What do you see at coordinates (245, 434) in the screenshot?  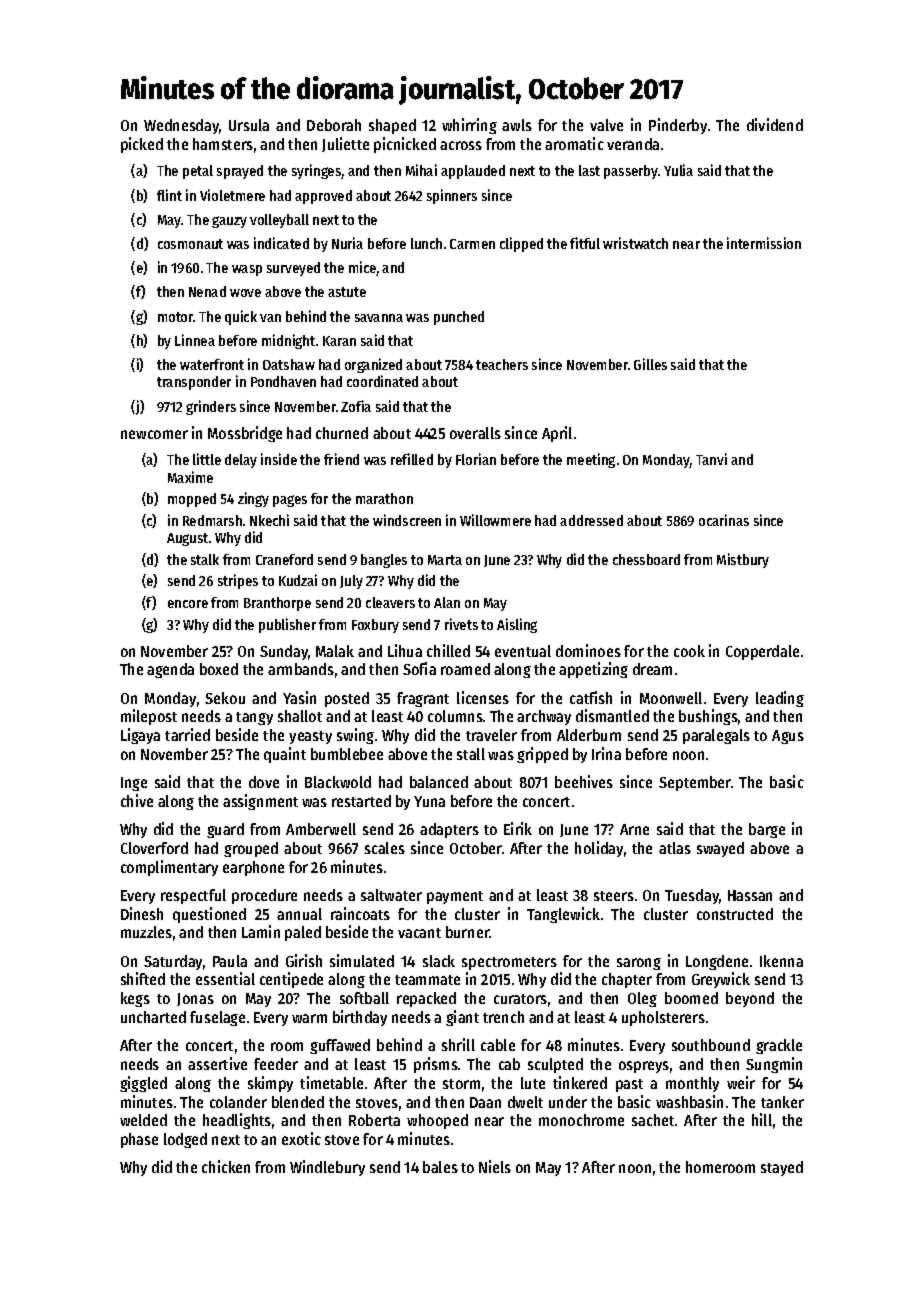 I see `Mossbridge` at bounding box center [245, 434].
